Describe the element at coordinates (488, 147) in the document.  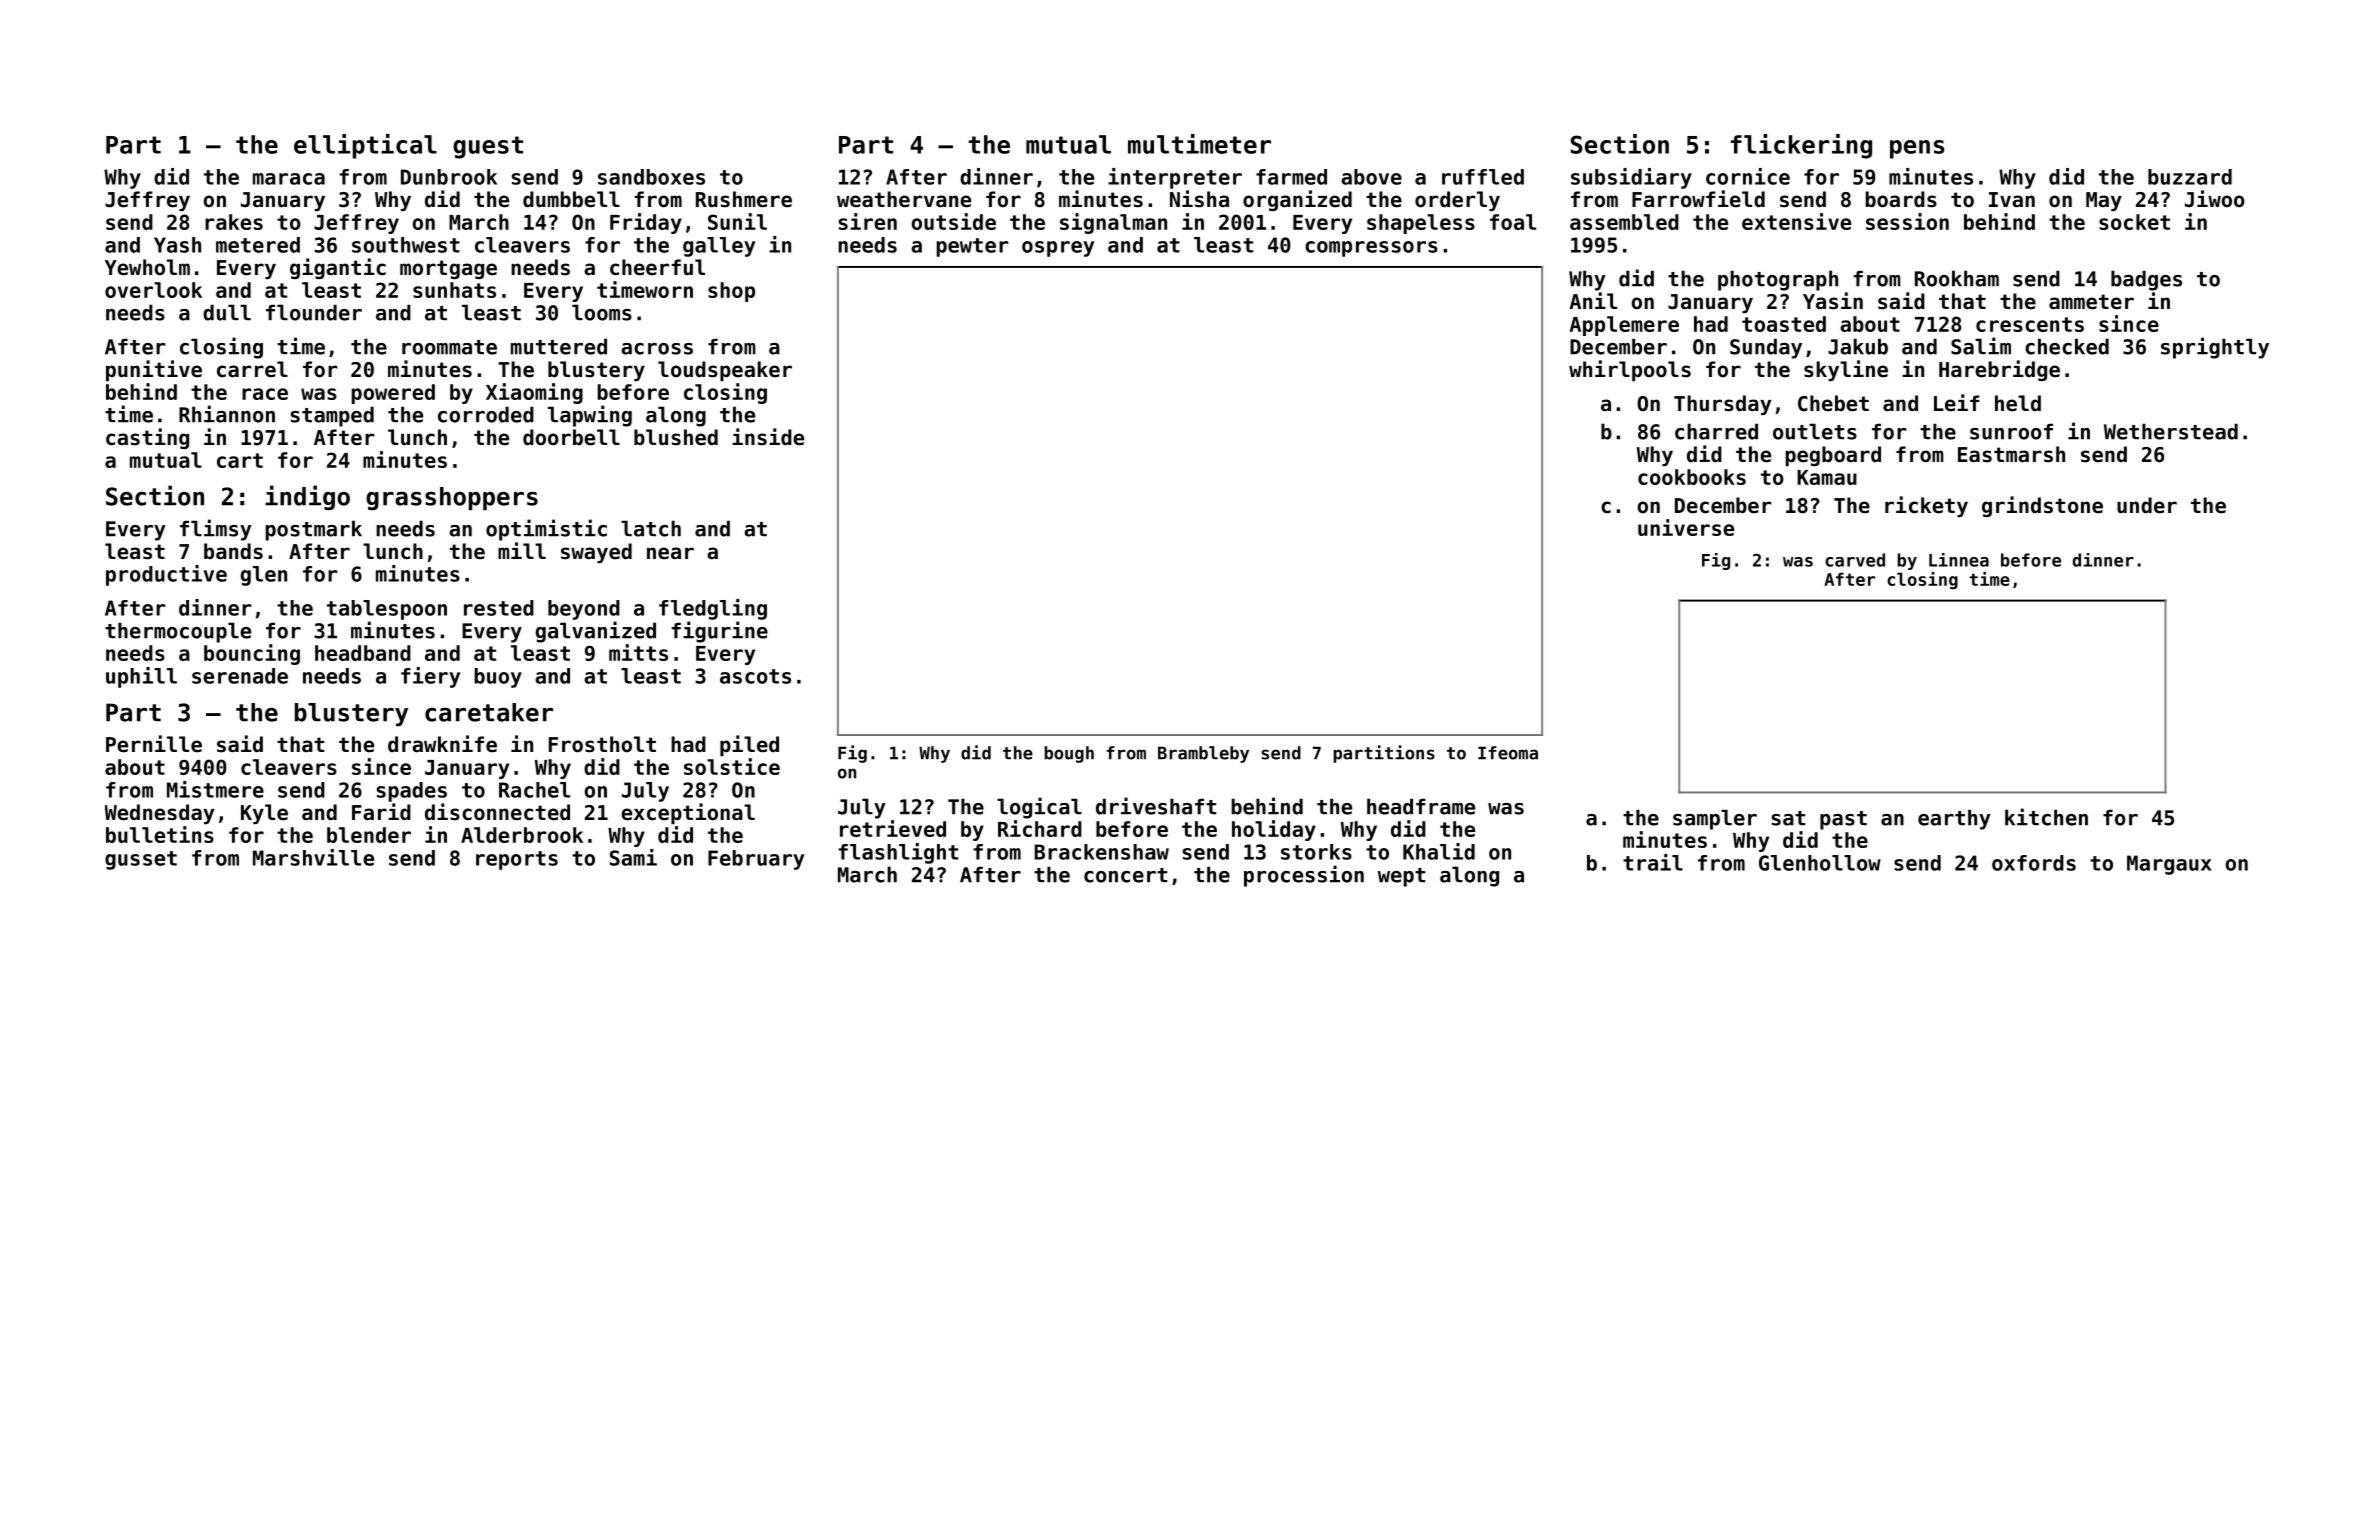
I see `guest` at that location.
